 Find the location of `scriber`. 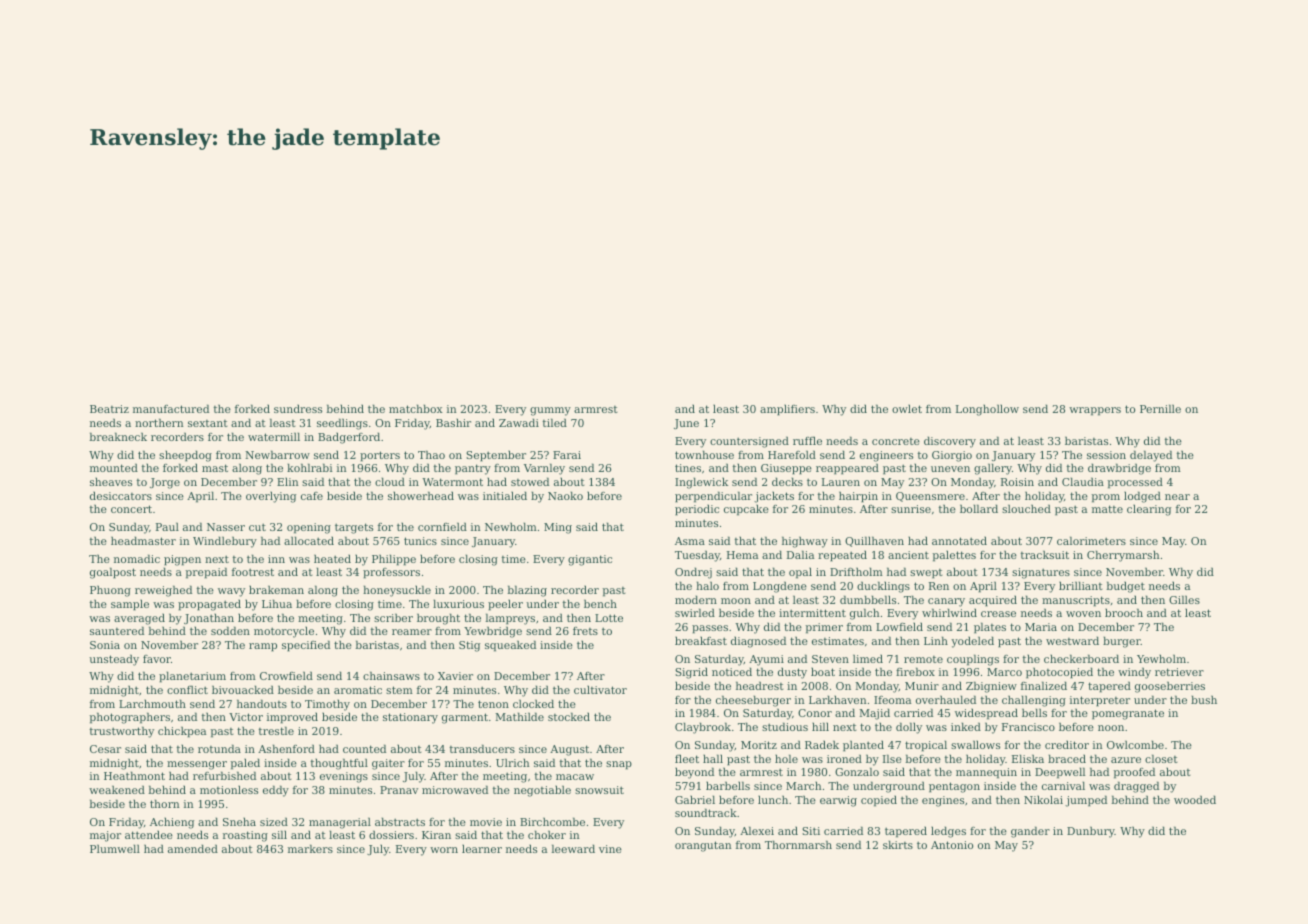

scriber is located at coordinates (393, 617).
